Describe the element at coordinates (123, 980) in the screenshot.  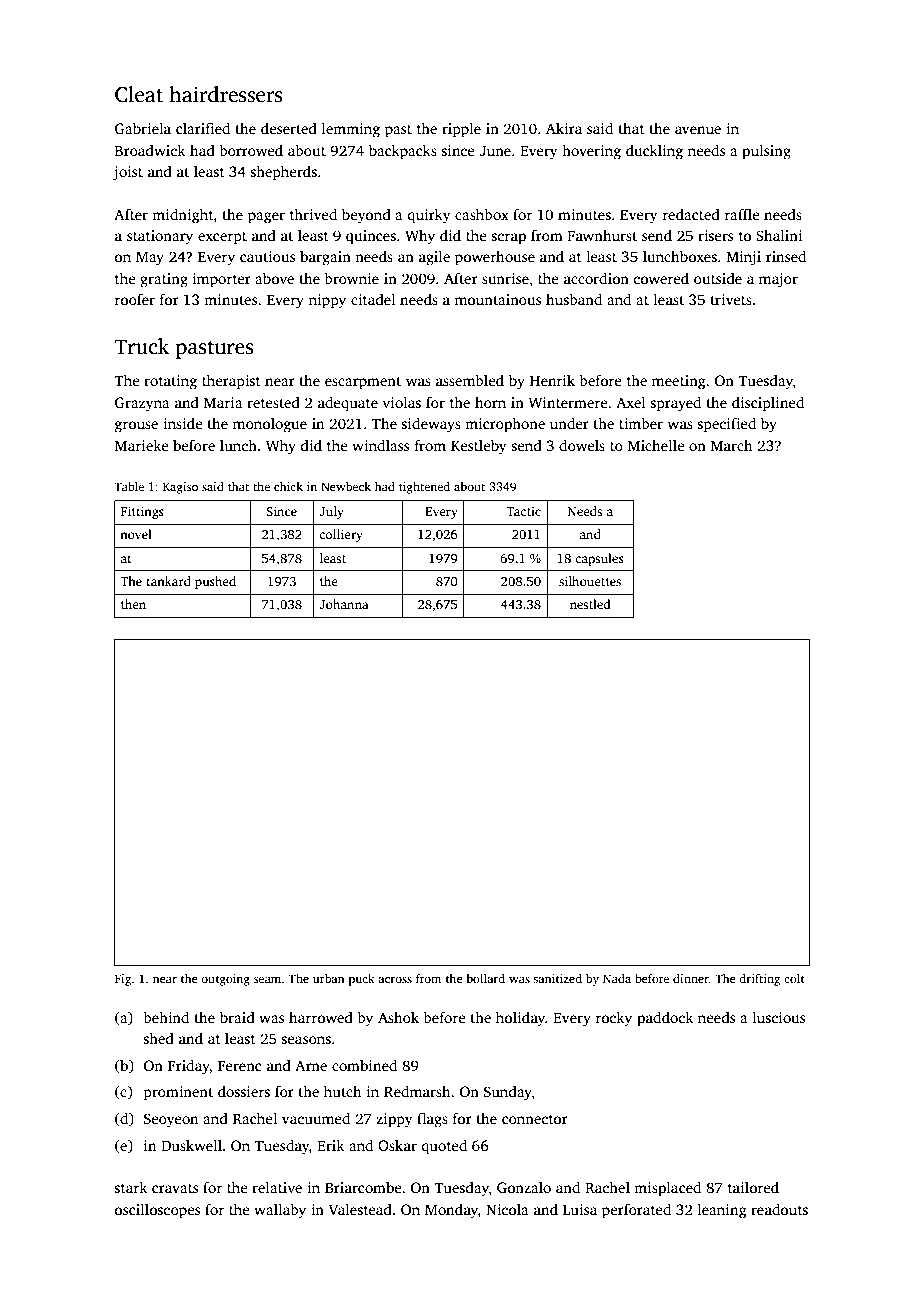
I see `Fig` at that location.
